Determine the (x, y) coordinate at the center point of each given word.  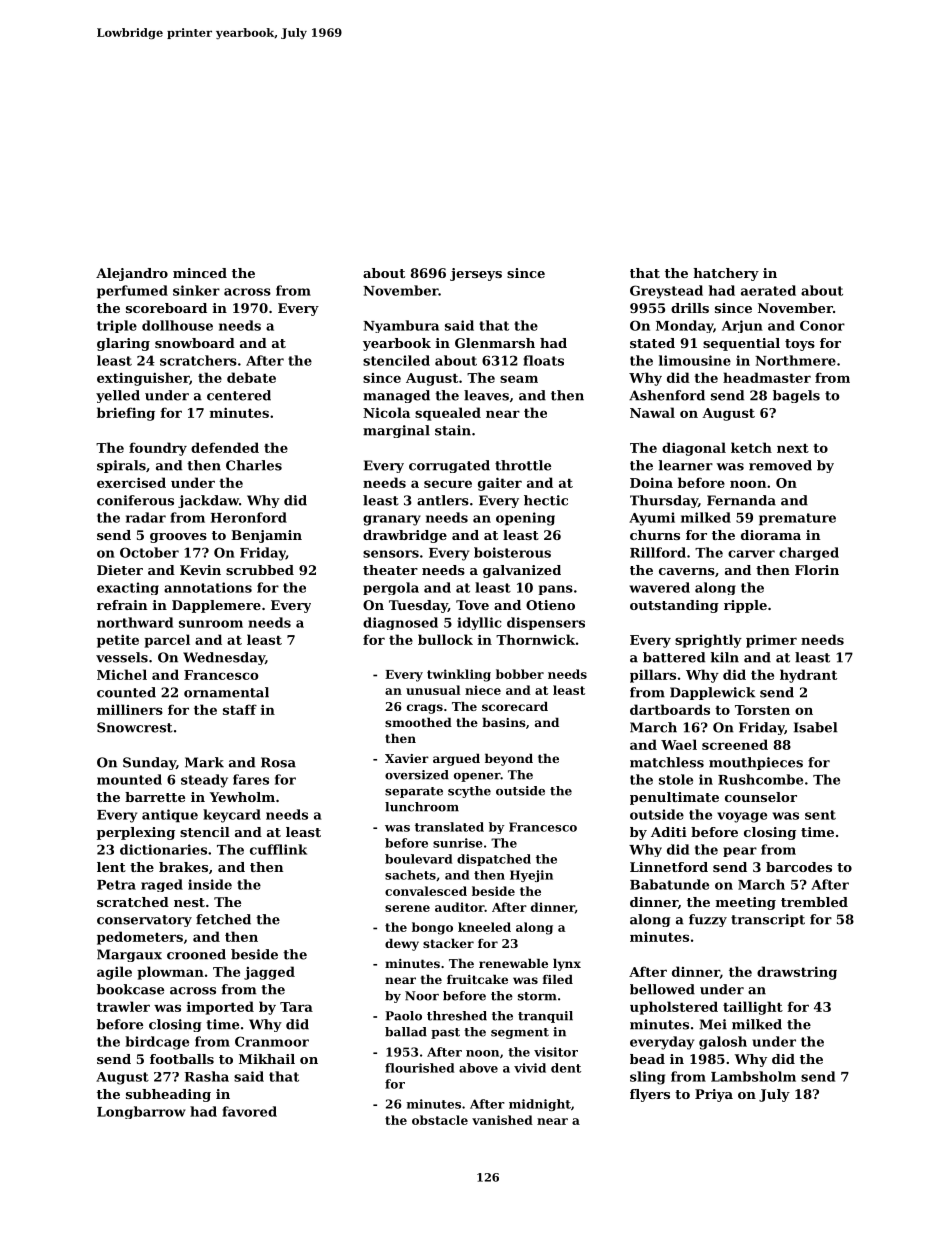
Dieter (120, 570)
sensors (391, 554)
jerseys (476, 274)
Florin (817, 570)
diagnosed (400, 623)
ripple (745, 606)
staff (240, 709)
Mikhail (267, 1059)
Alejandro (132, 274)
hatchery (726, 274)
